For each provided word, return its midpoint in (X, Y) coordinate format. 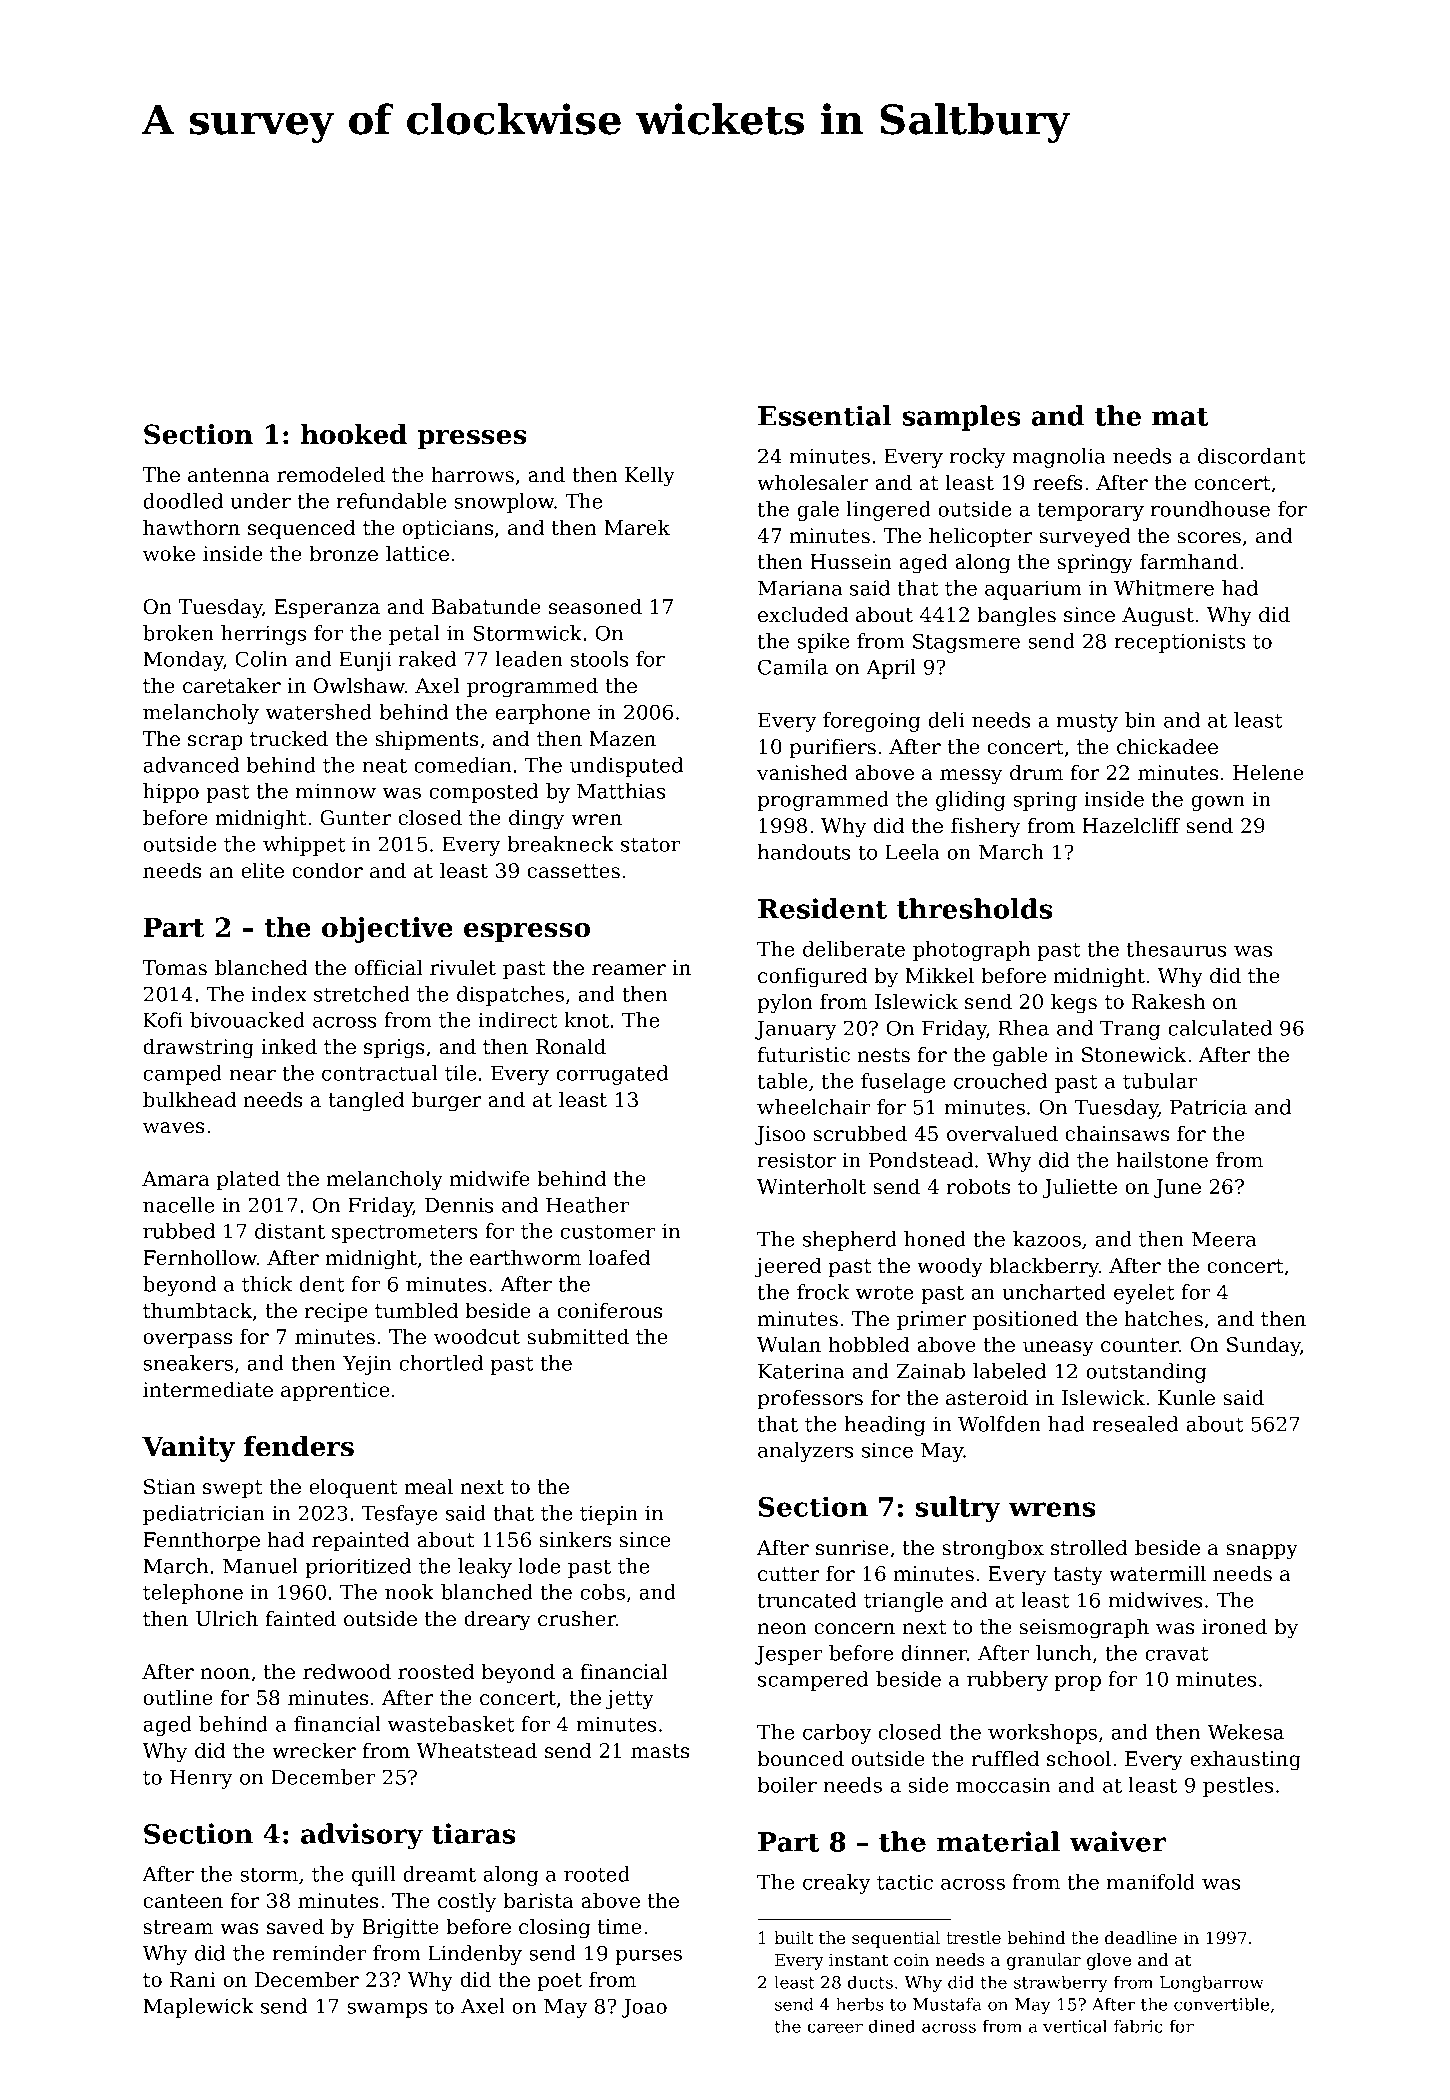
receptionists (1180, 643)
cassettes (573, 871)
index (279, 994)
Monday (183, 661)
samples (961, 418)
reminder (319, 1953)
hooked (354, 434)
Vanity (188, 1449)
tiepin (609, 1515)
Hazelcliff (1131, 825)
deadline (1141, 1937)
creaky (837, 1884)
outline (178, 1697)
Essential (825, 415)
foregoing (872, 722)
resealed (1135, 1424)
